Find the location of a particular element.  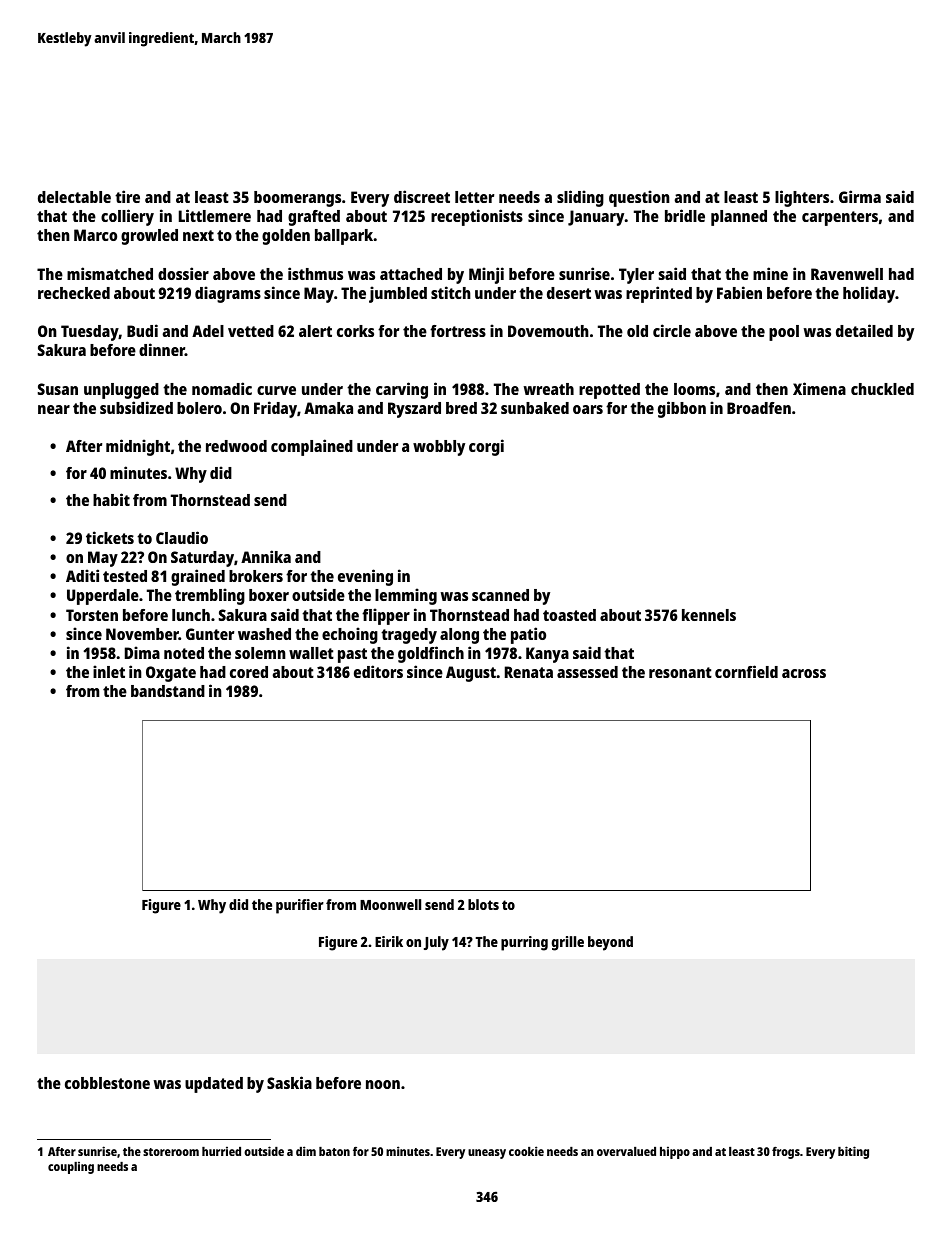

question is located at coordinates (639, 198).
